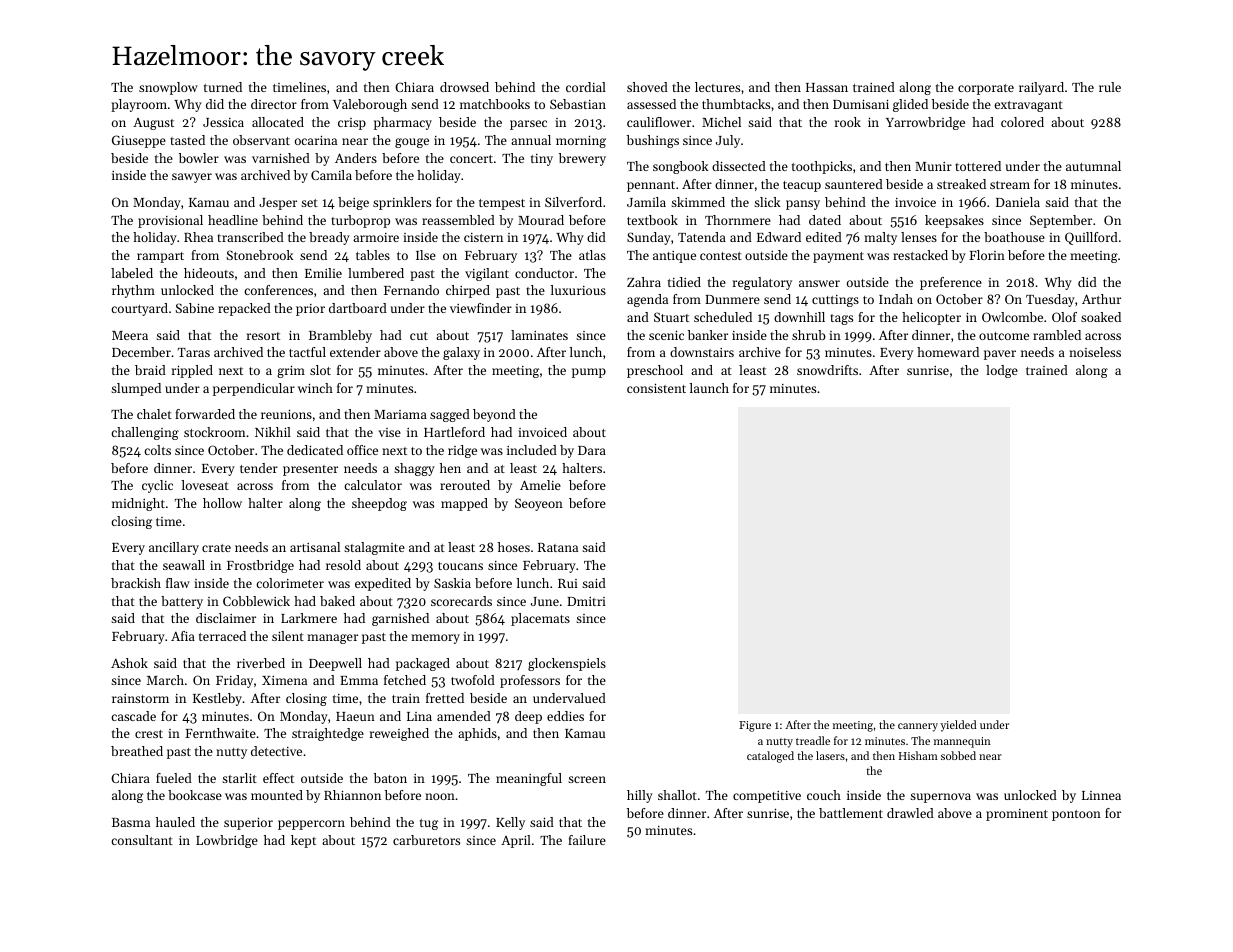  Describe the element at coordinates (1002, 371) in the screenshot. I see `lodge` at that location.
